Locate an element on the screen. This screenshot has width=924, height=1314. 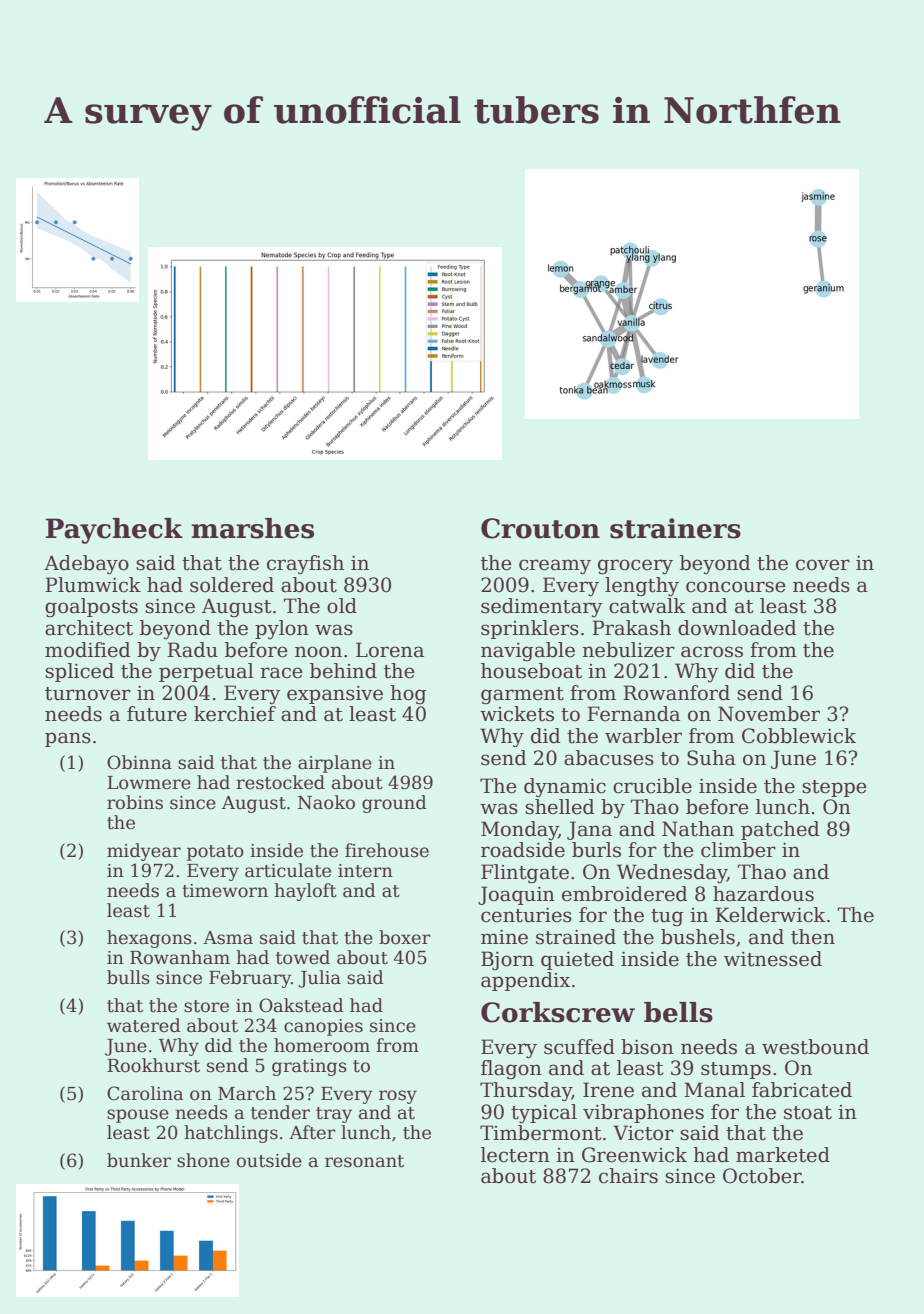
lengthy is located at coordinates (642, 587).
